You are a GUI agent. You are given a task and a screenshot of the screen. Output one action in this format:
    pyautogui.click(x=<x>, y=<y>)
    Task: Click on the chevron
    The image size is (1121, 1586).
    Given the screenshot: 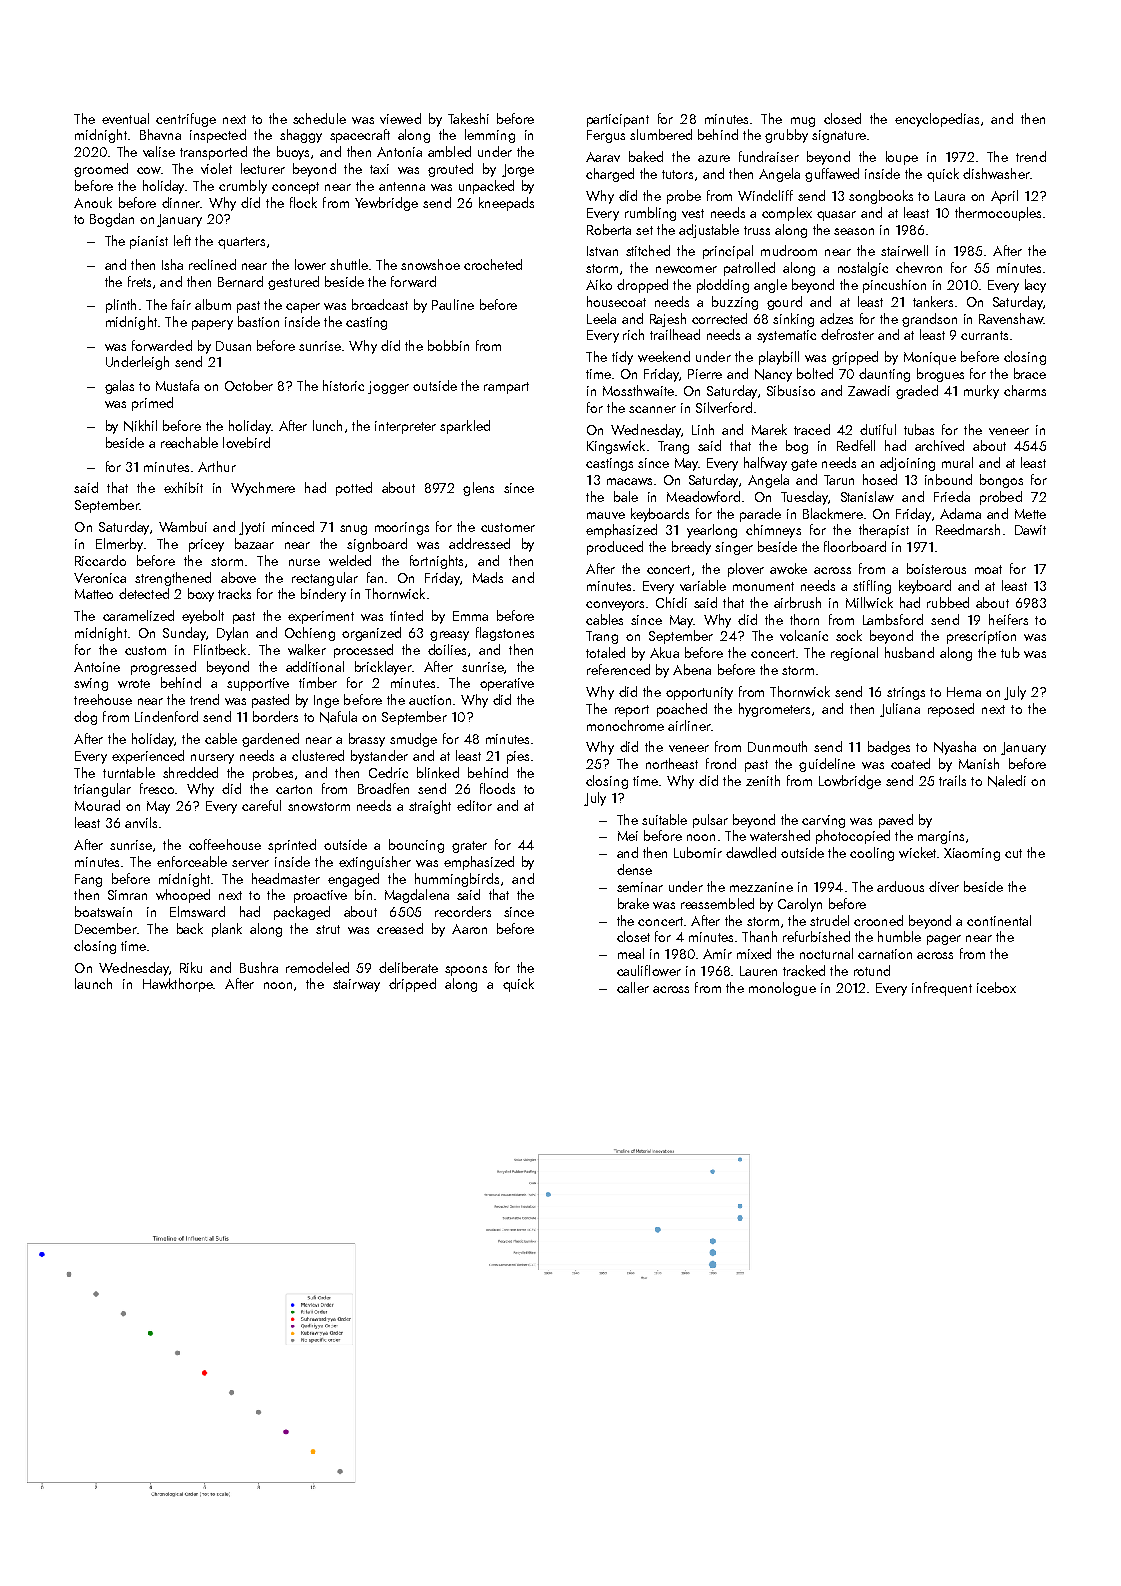 What is the action you would take?
    pyautogui.click(x=919, y=267)
